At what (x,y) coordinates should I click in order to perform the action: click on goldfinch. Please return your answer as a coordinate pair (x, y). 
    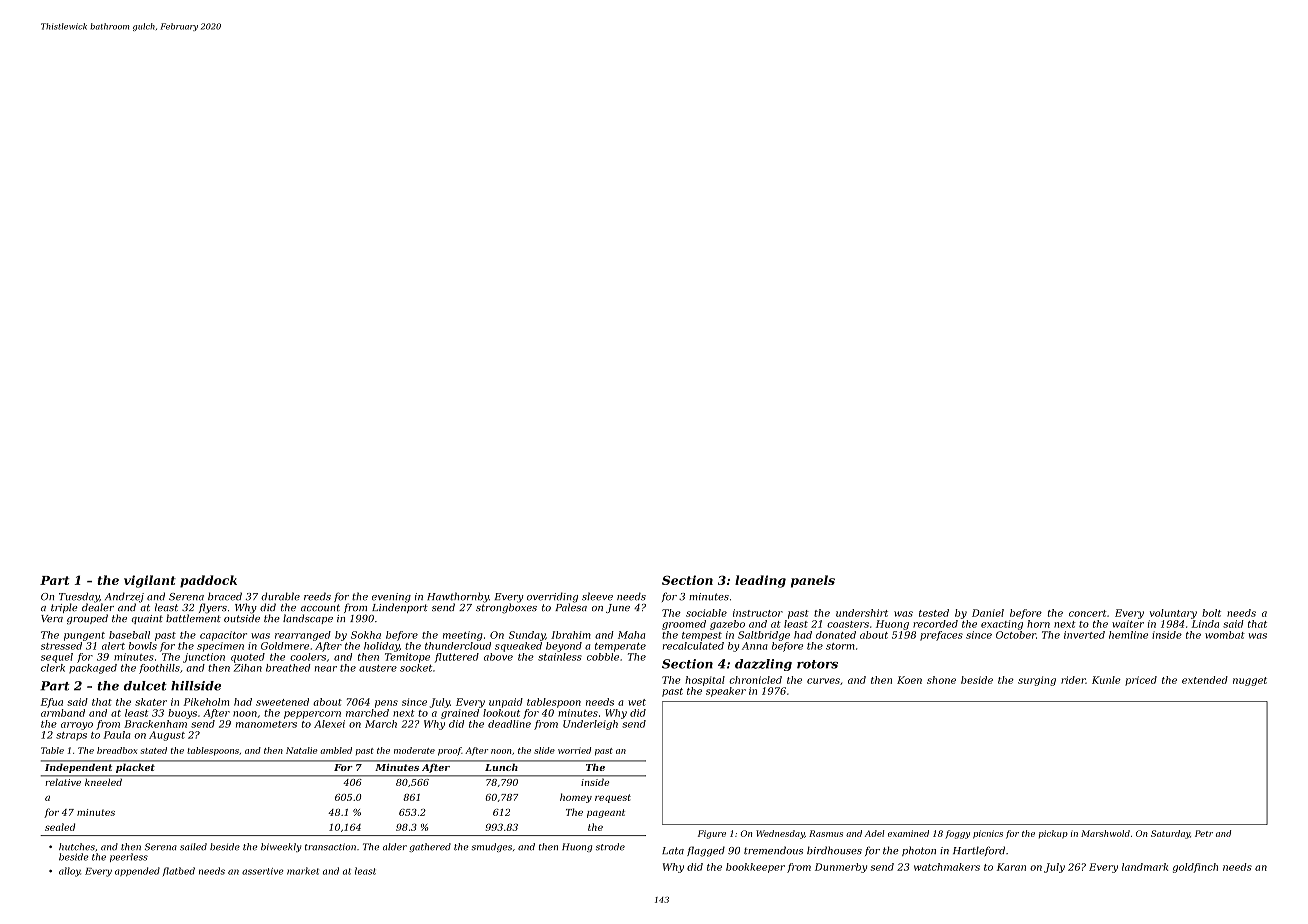
    Looking at the image, I should click on (1195, 868).
